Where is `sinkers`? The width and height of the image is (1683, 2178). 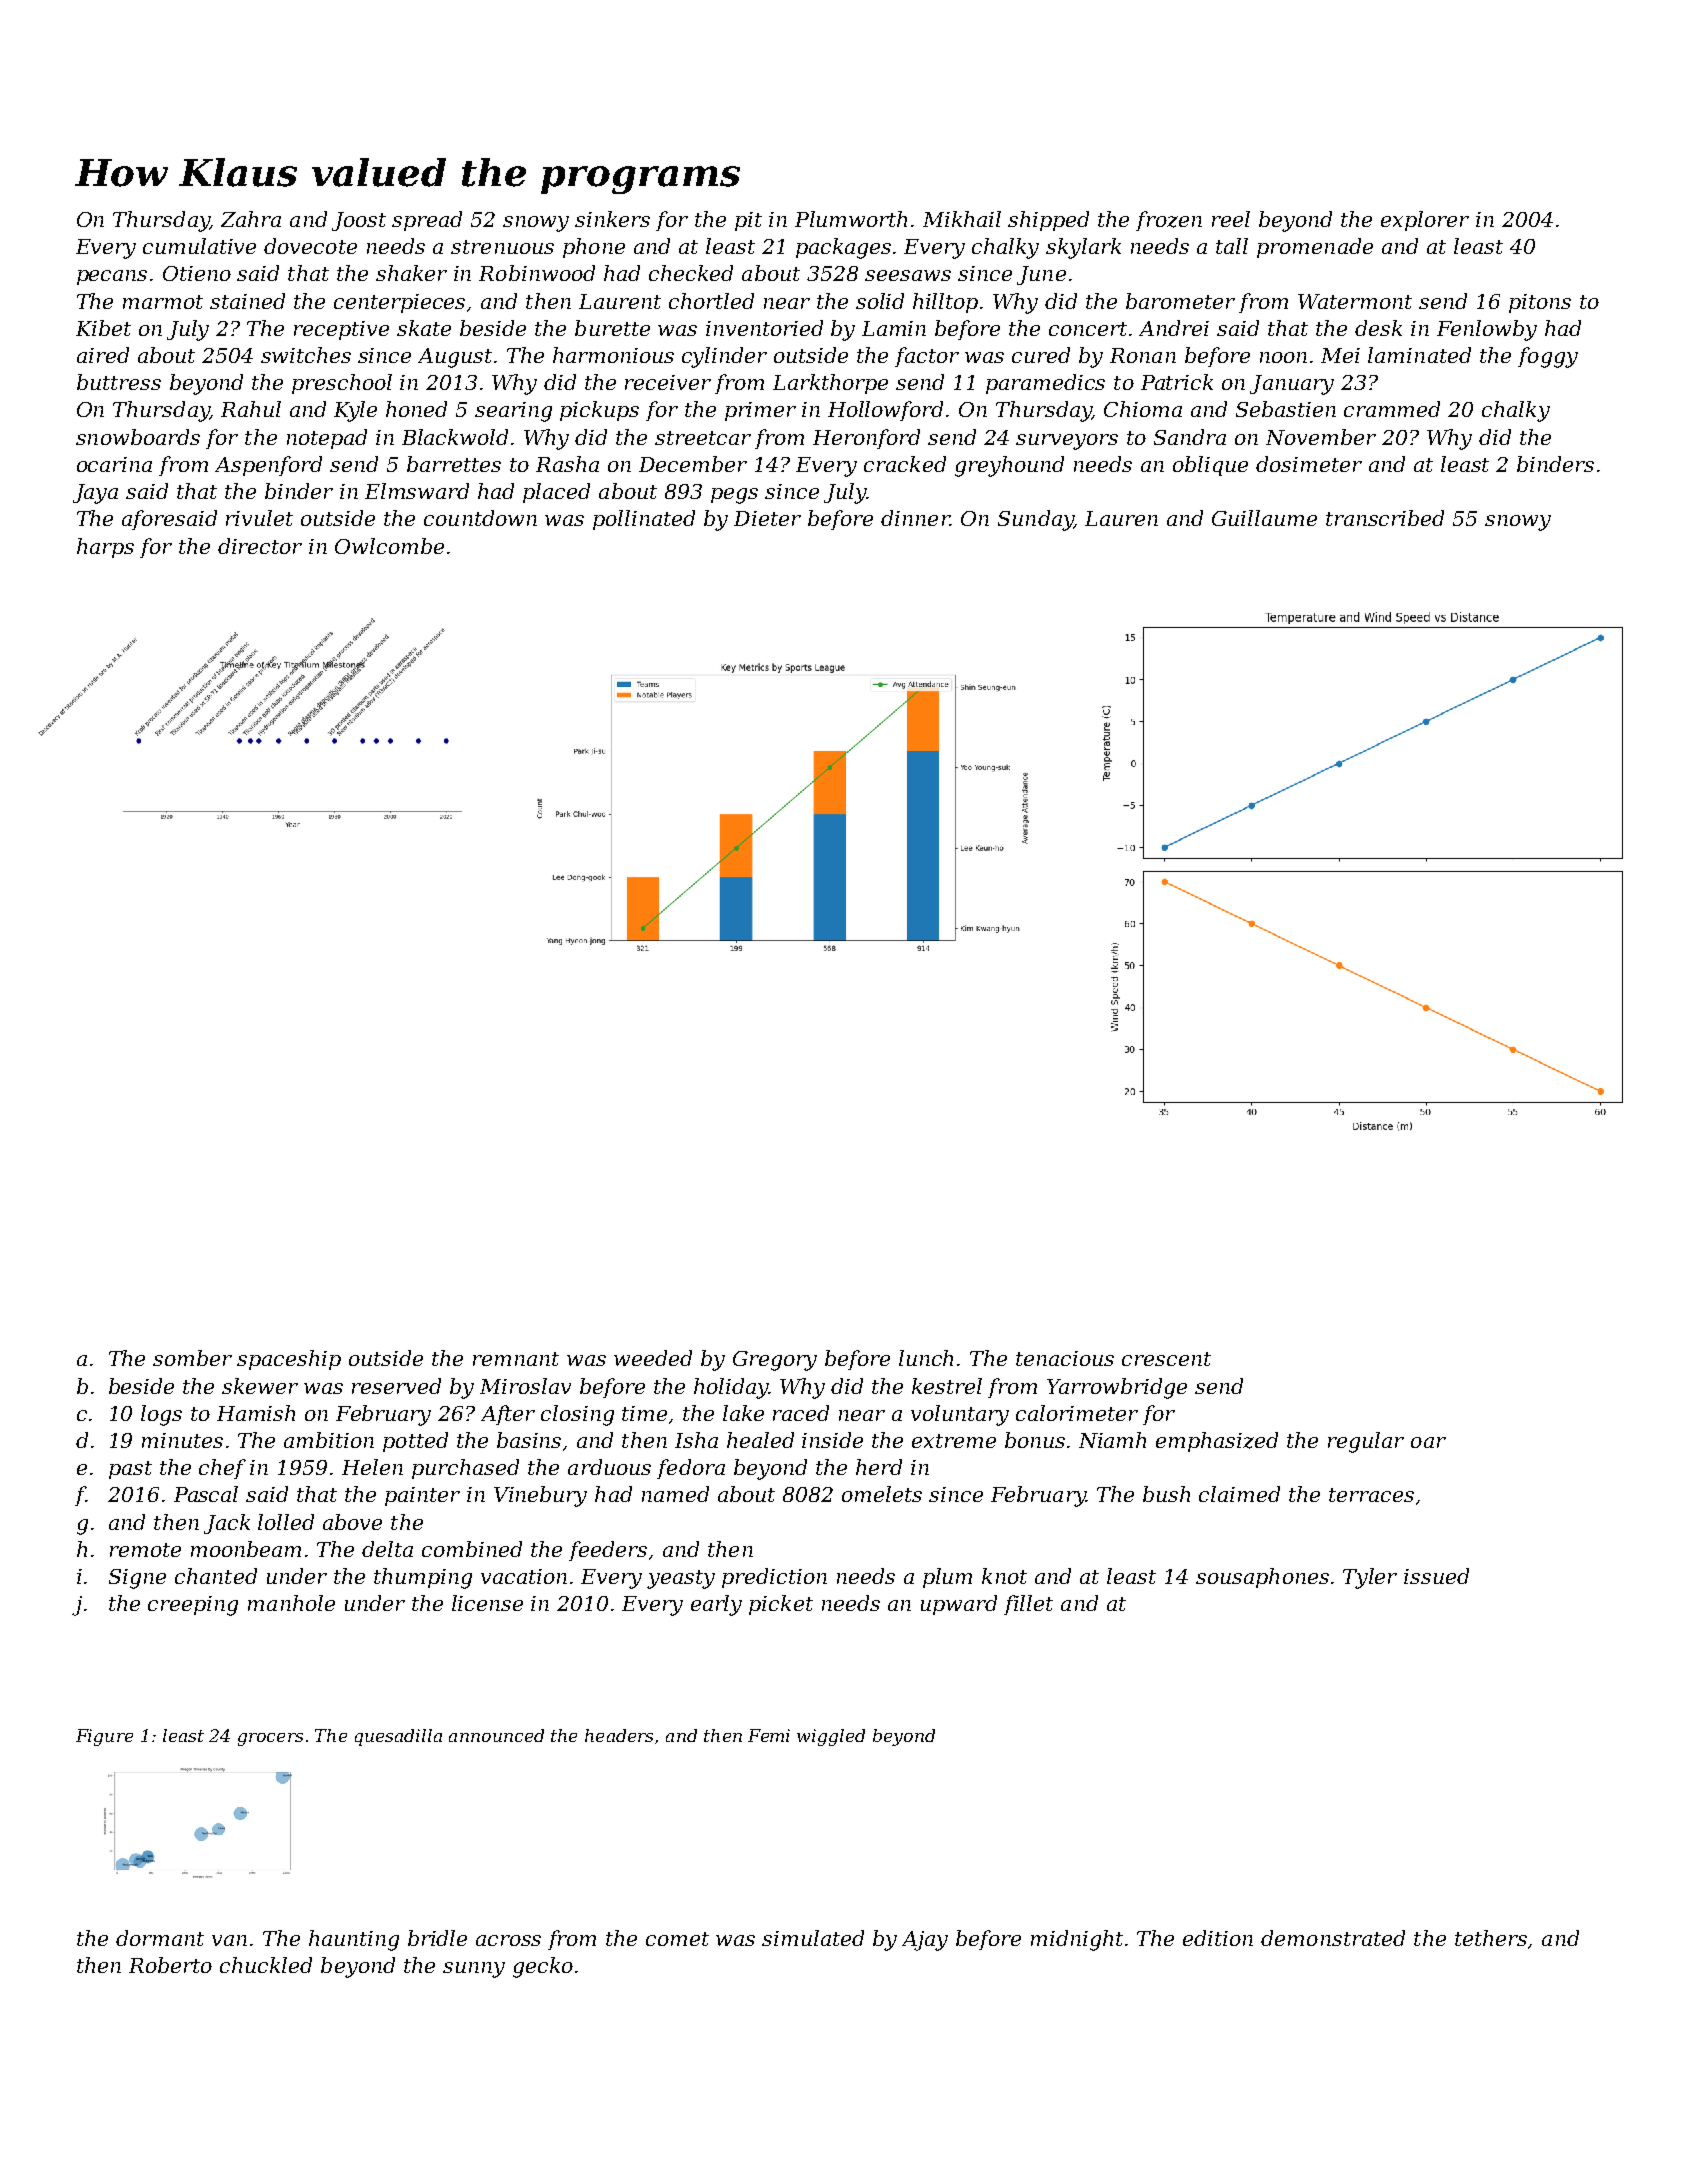 sinkers is located at coordinates (612, 219).
